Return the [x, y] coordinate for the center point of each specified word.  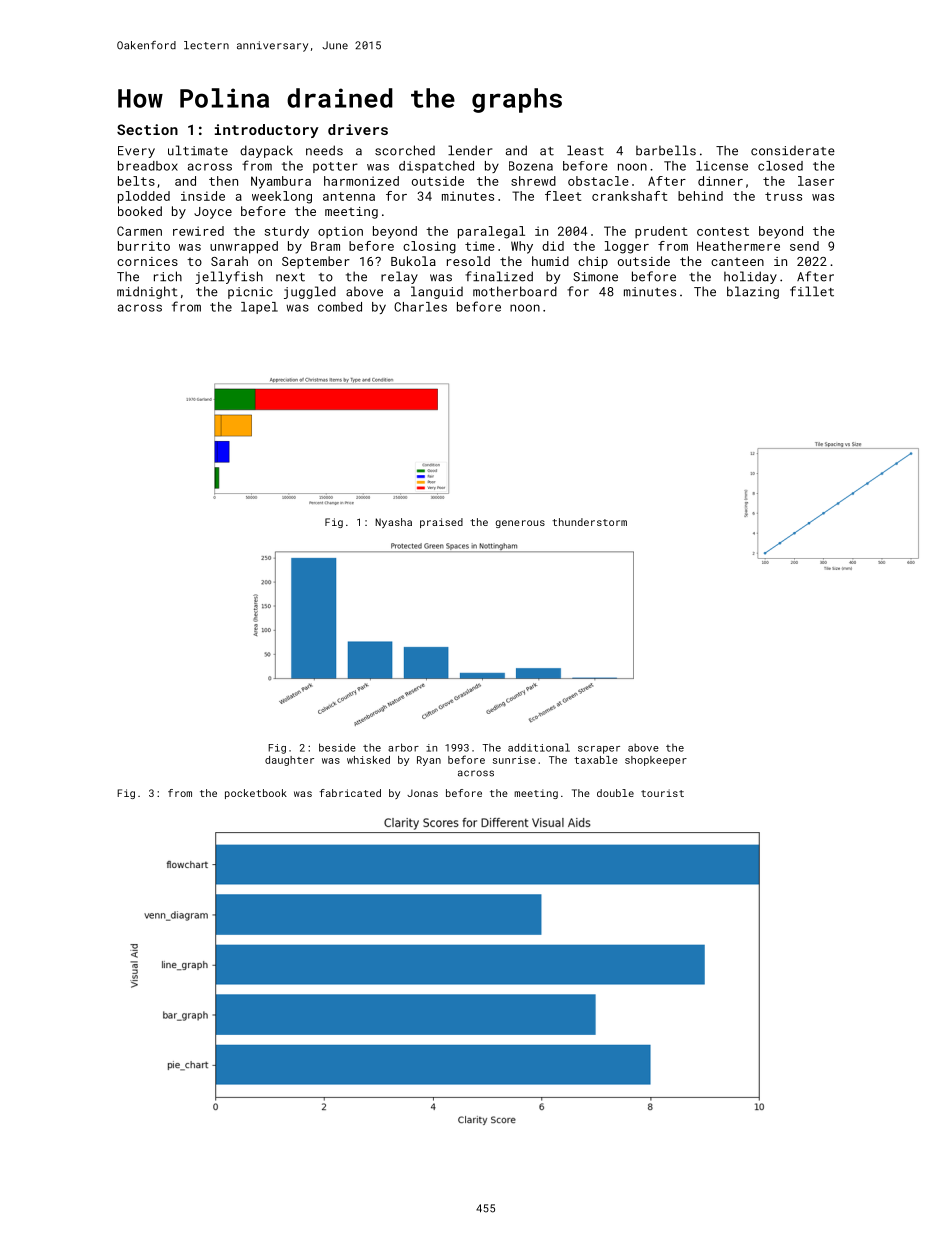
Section [147, 129]
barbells [666, 150]
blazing [753, 292]
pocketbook [256, 794]
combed [340, 307]
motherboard [515, 291]
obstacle [598, 181]
